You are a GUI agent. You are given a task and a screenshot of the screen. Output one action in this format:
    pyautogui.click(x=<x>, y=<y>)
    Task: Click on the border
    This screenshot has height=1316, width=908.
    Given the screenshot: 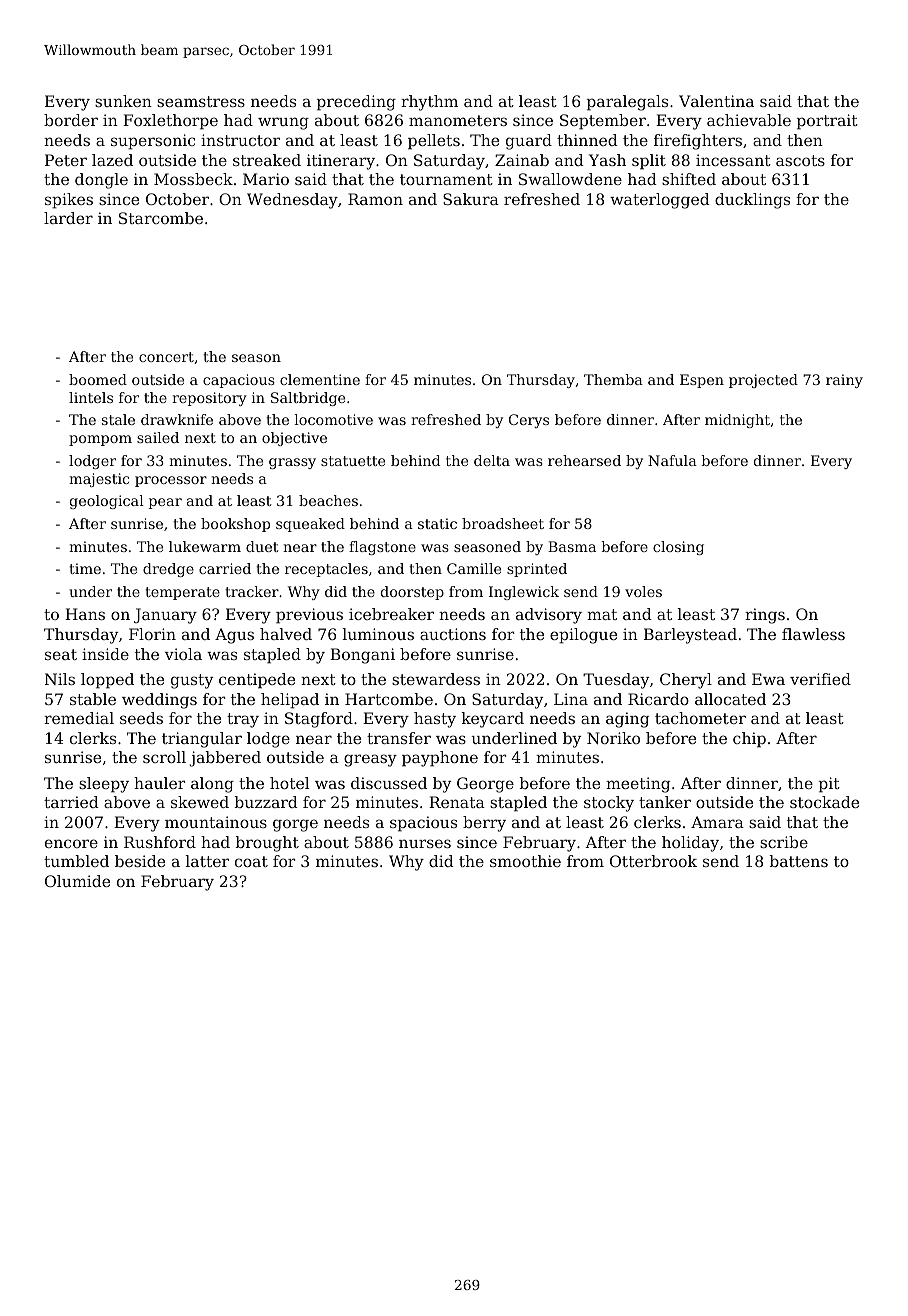 What is the action you would take?
    pyautogui.click(x=71, y=120)
